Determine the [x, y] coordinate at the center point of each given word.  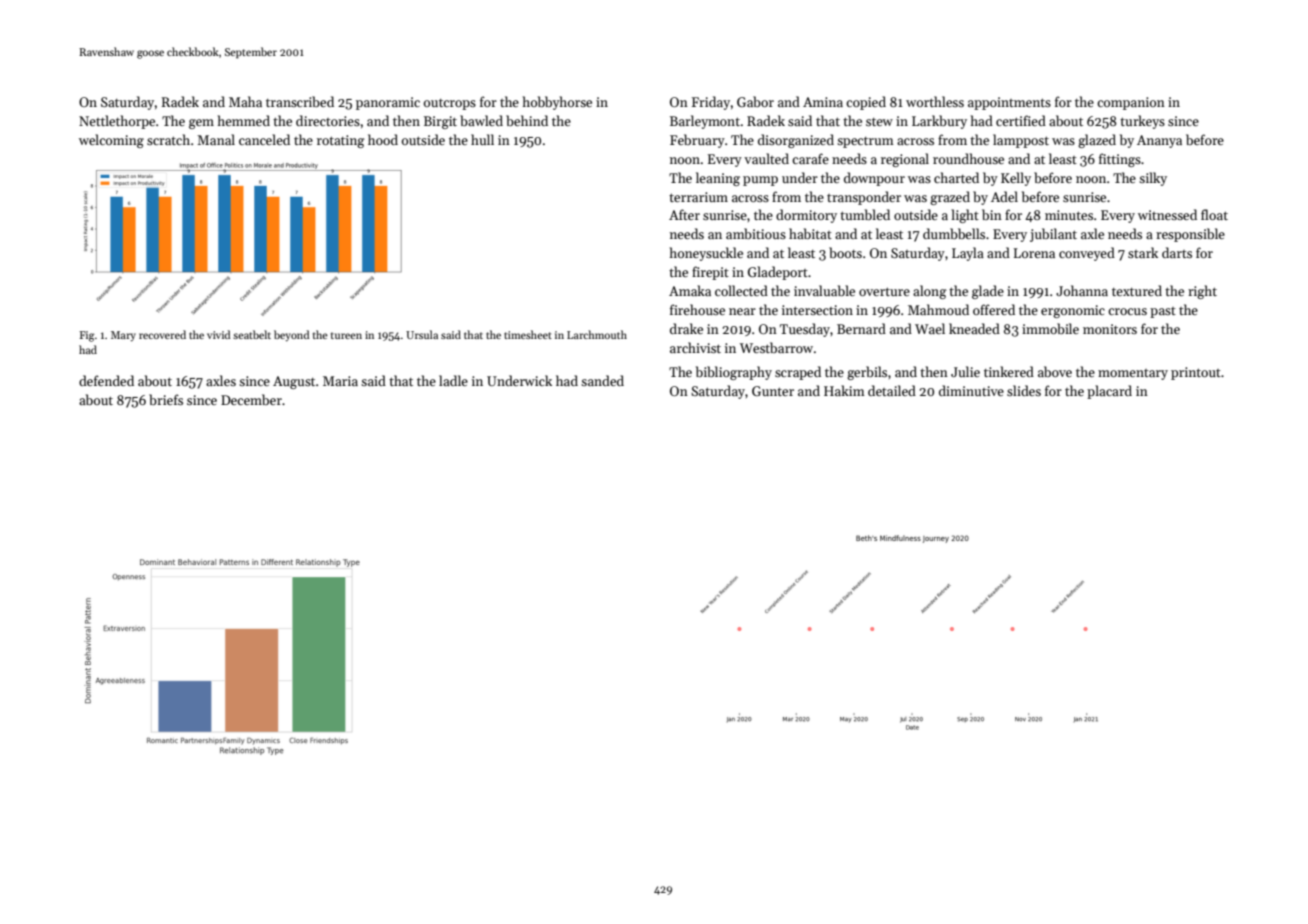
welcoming [111, 141]
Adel [1004, 196]
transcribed [300, 101]
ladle [453, 380]
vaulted [766, 158]
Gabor [755, 101]
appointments [1009, 103]
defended [106, 380]
